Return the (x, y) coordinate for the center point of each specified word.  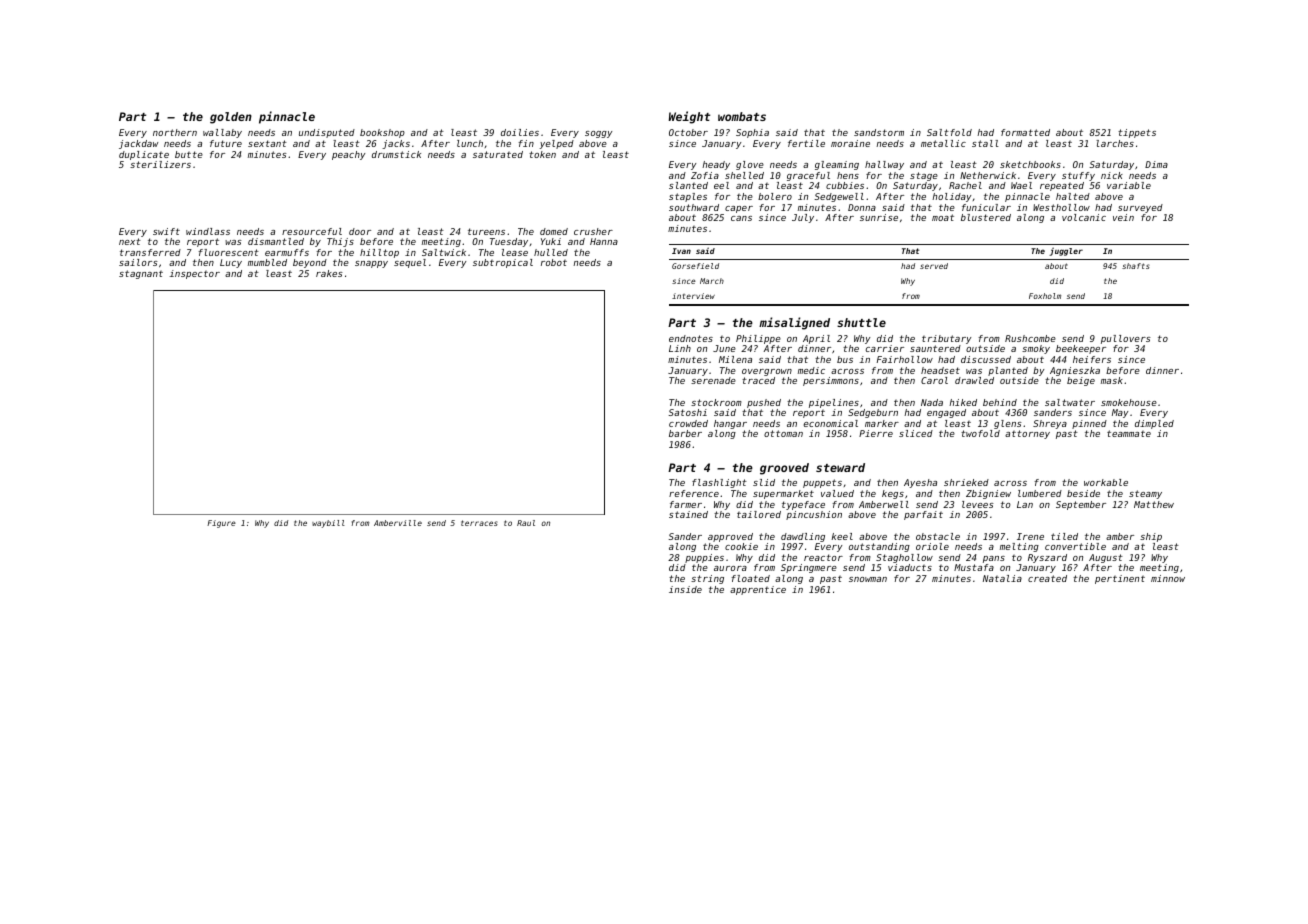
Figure (221, 524)
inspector (194, 274)
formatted (1025, 132)
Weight (689, 117)
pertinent (1120, 579)
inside (685, 589)
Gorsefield (695, 266)
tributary (946, 339)
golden (231, 118)
